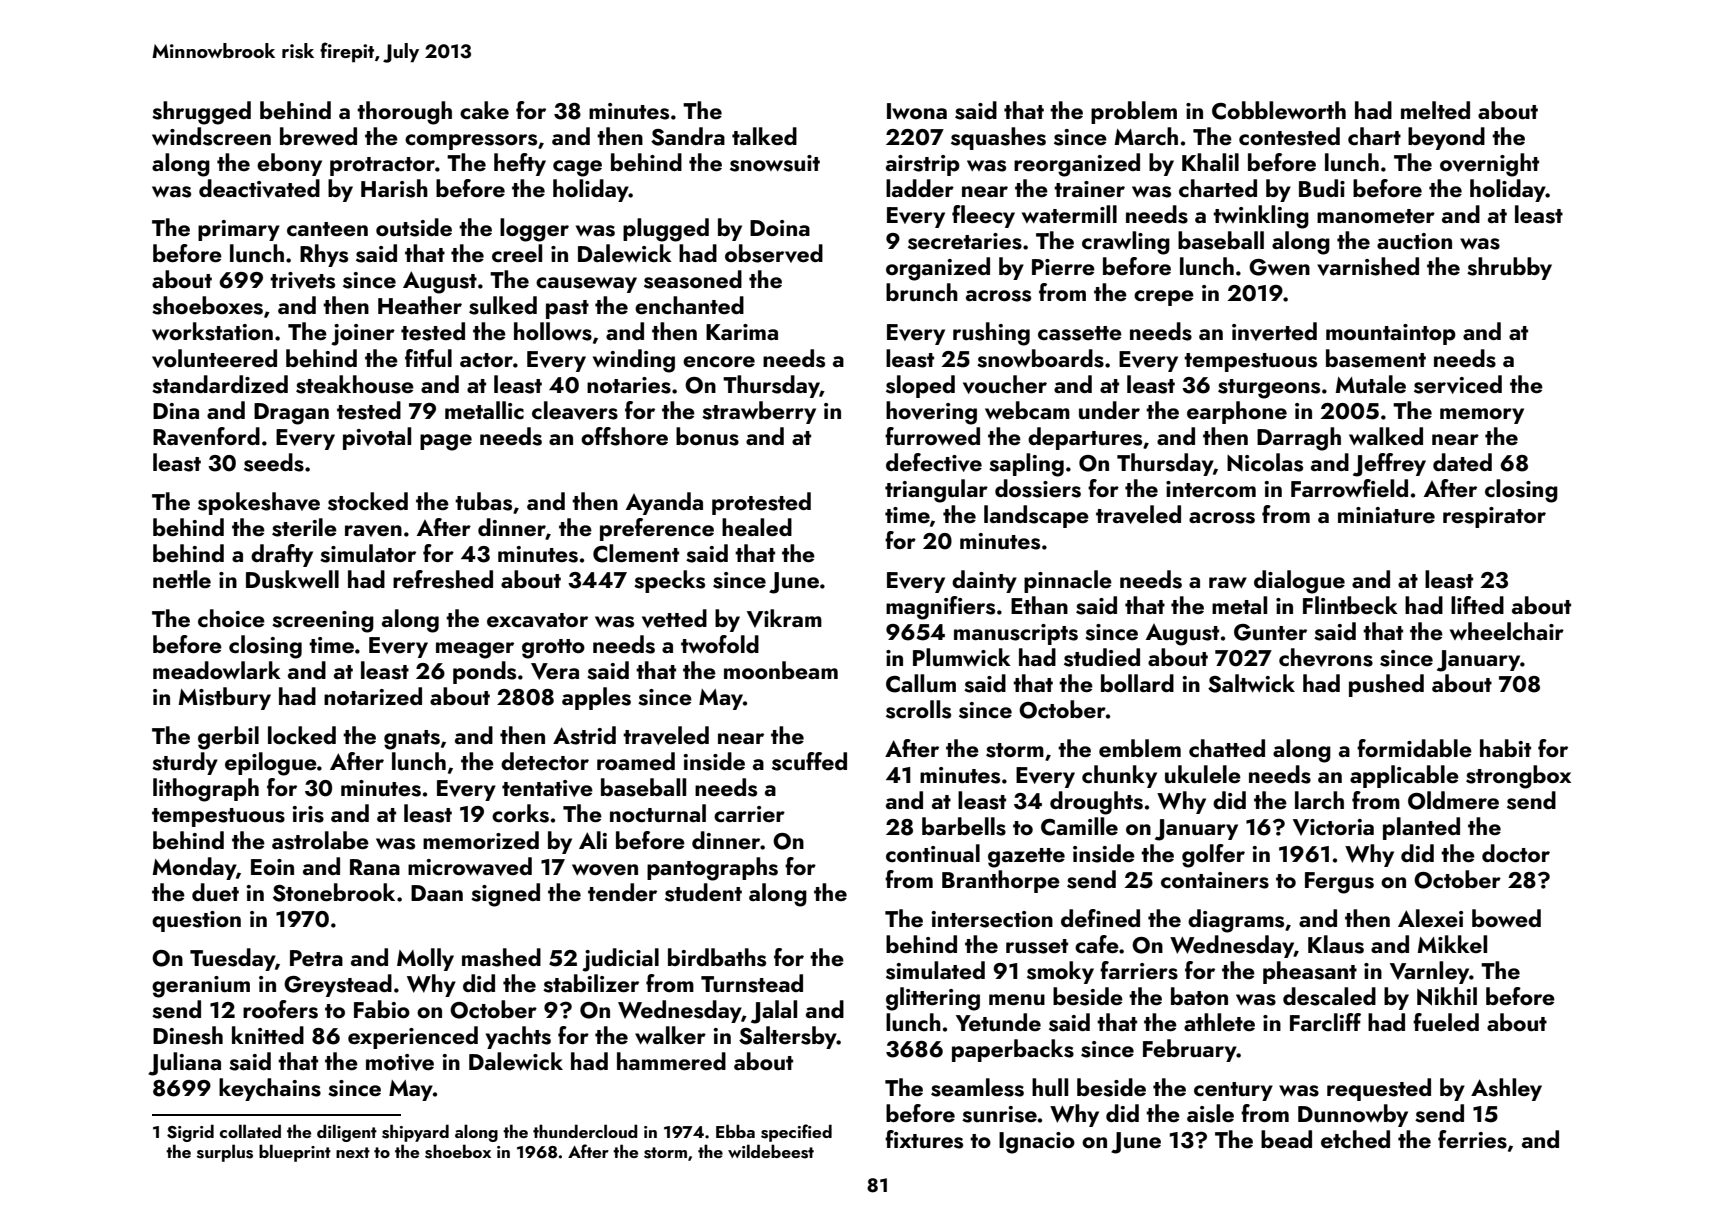 The image size is (1734, 1226). Describe the element at coordinates (1279, 110) in the screenshot. I see `Cobbleworth` at that location.
